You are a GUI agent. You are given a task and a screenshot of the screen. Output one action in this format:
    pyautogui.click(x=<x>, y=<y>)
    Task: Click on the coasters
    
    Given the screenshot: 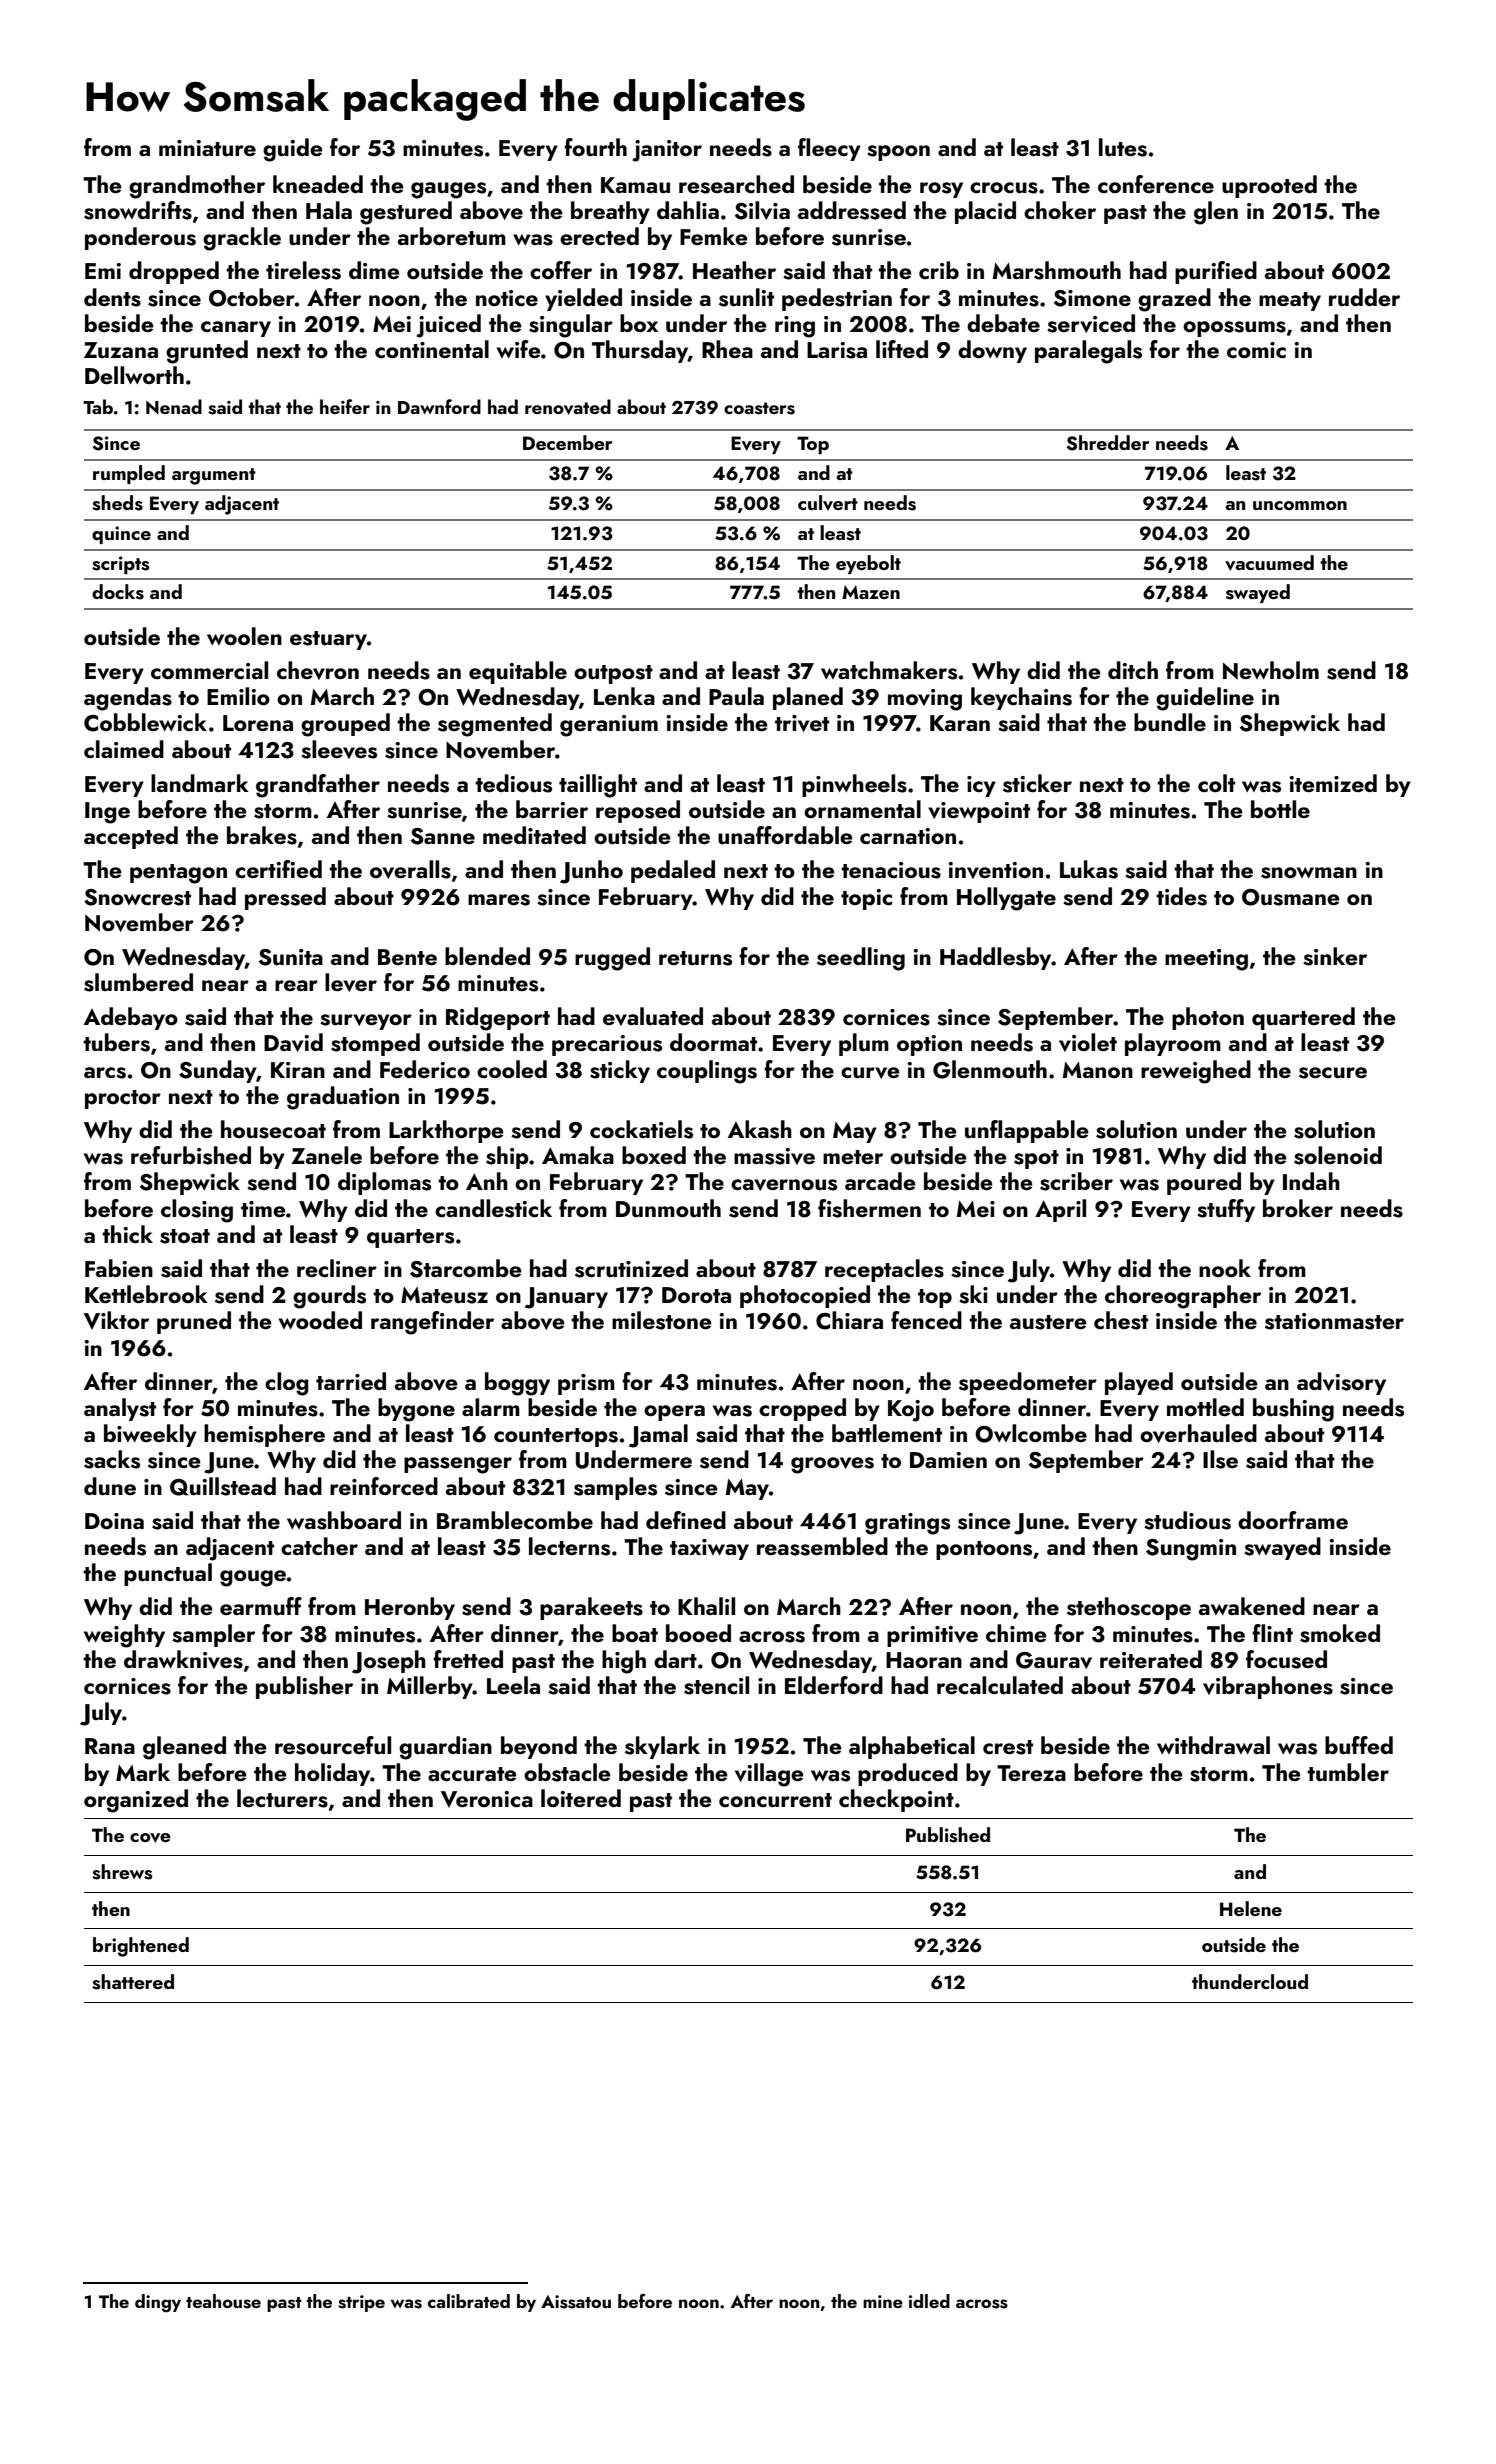 What is the action you would take?
    pyautogui.click(x=759, y=408)
